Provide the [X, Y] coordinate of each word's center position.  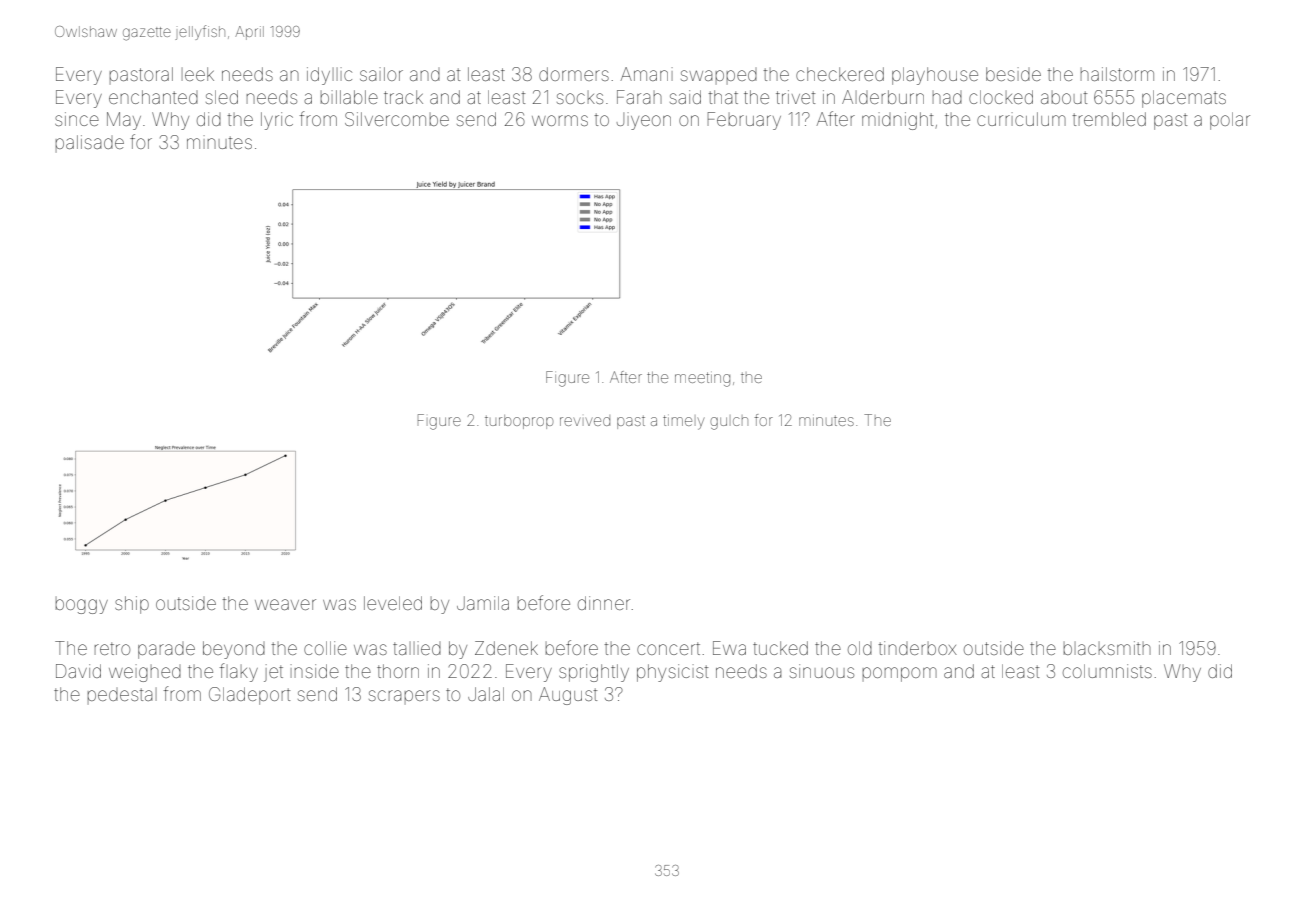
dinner [604, 603]
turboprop [519, 422]
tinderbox [918, 648]
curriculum [1021, 119]
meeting [702, 379]
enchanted [153, 97]
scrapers [404, 697]
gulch [729, 423]
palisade [90, 143]
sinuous [822, 671]
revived [585, 421]
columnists [1107, 671]
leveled [393, 603]
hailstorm [1117, 74]
